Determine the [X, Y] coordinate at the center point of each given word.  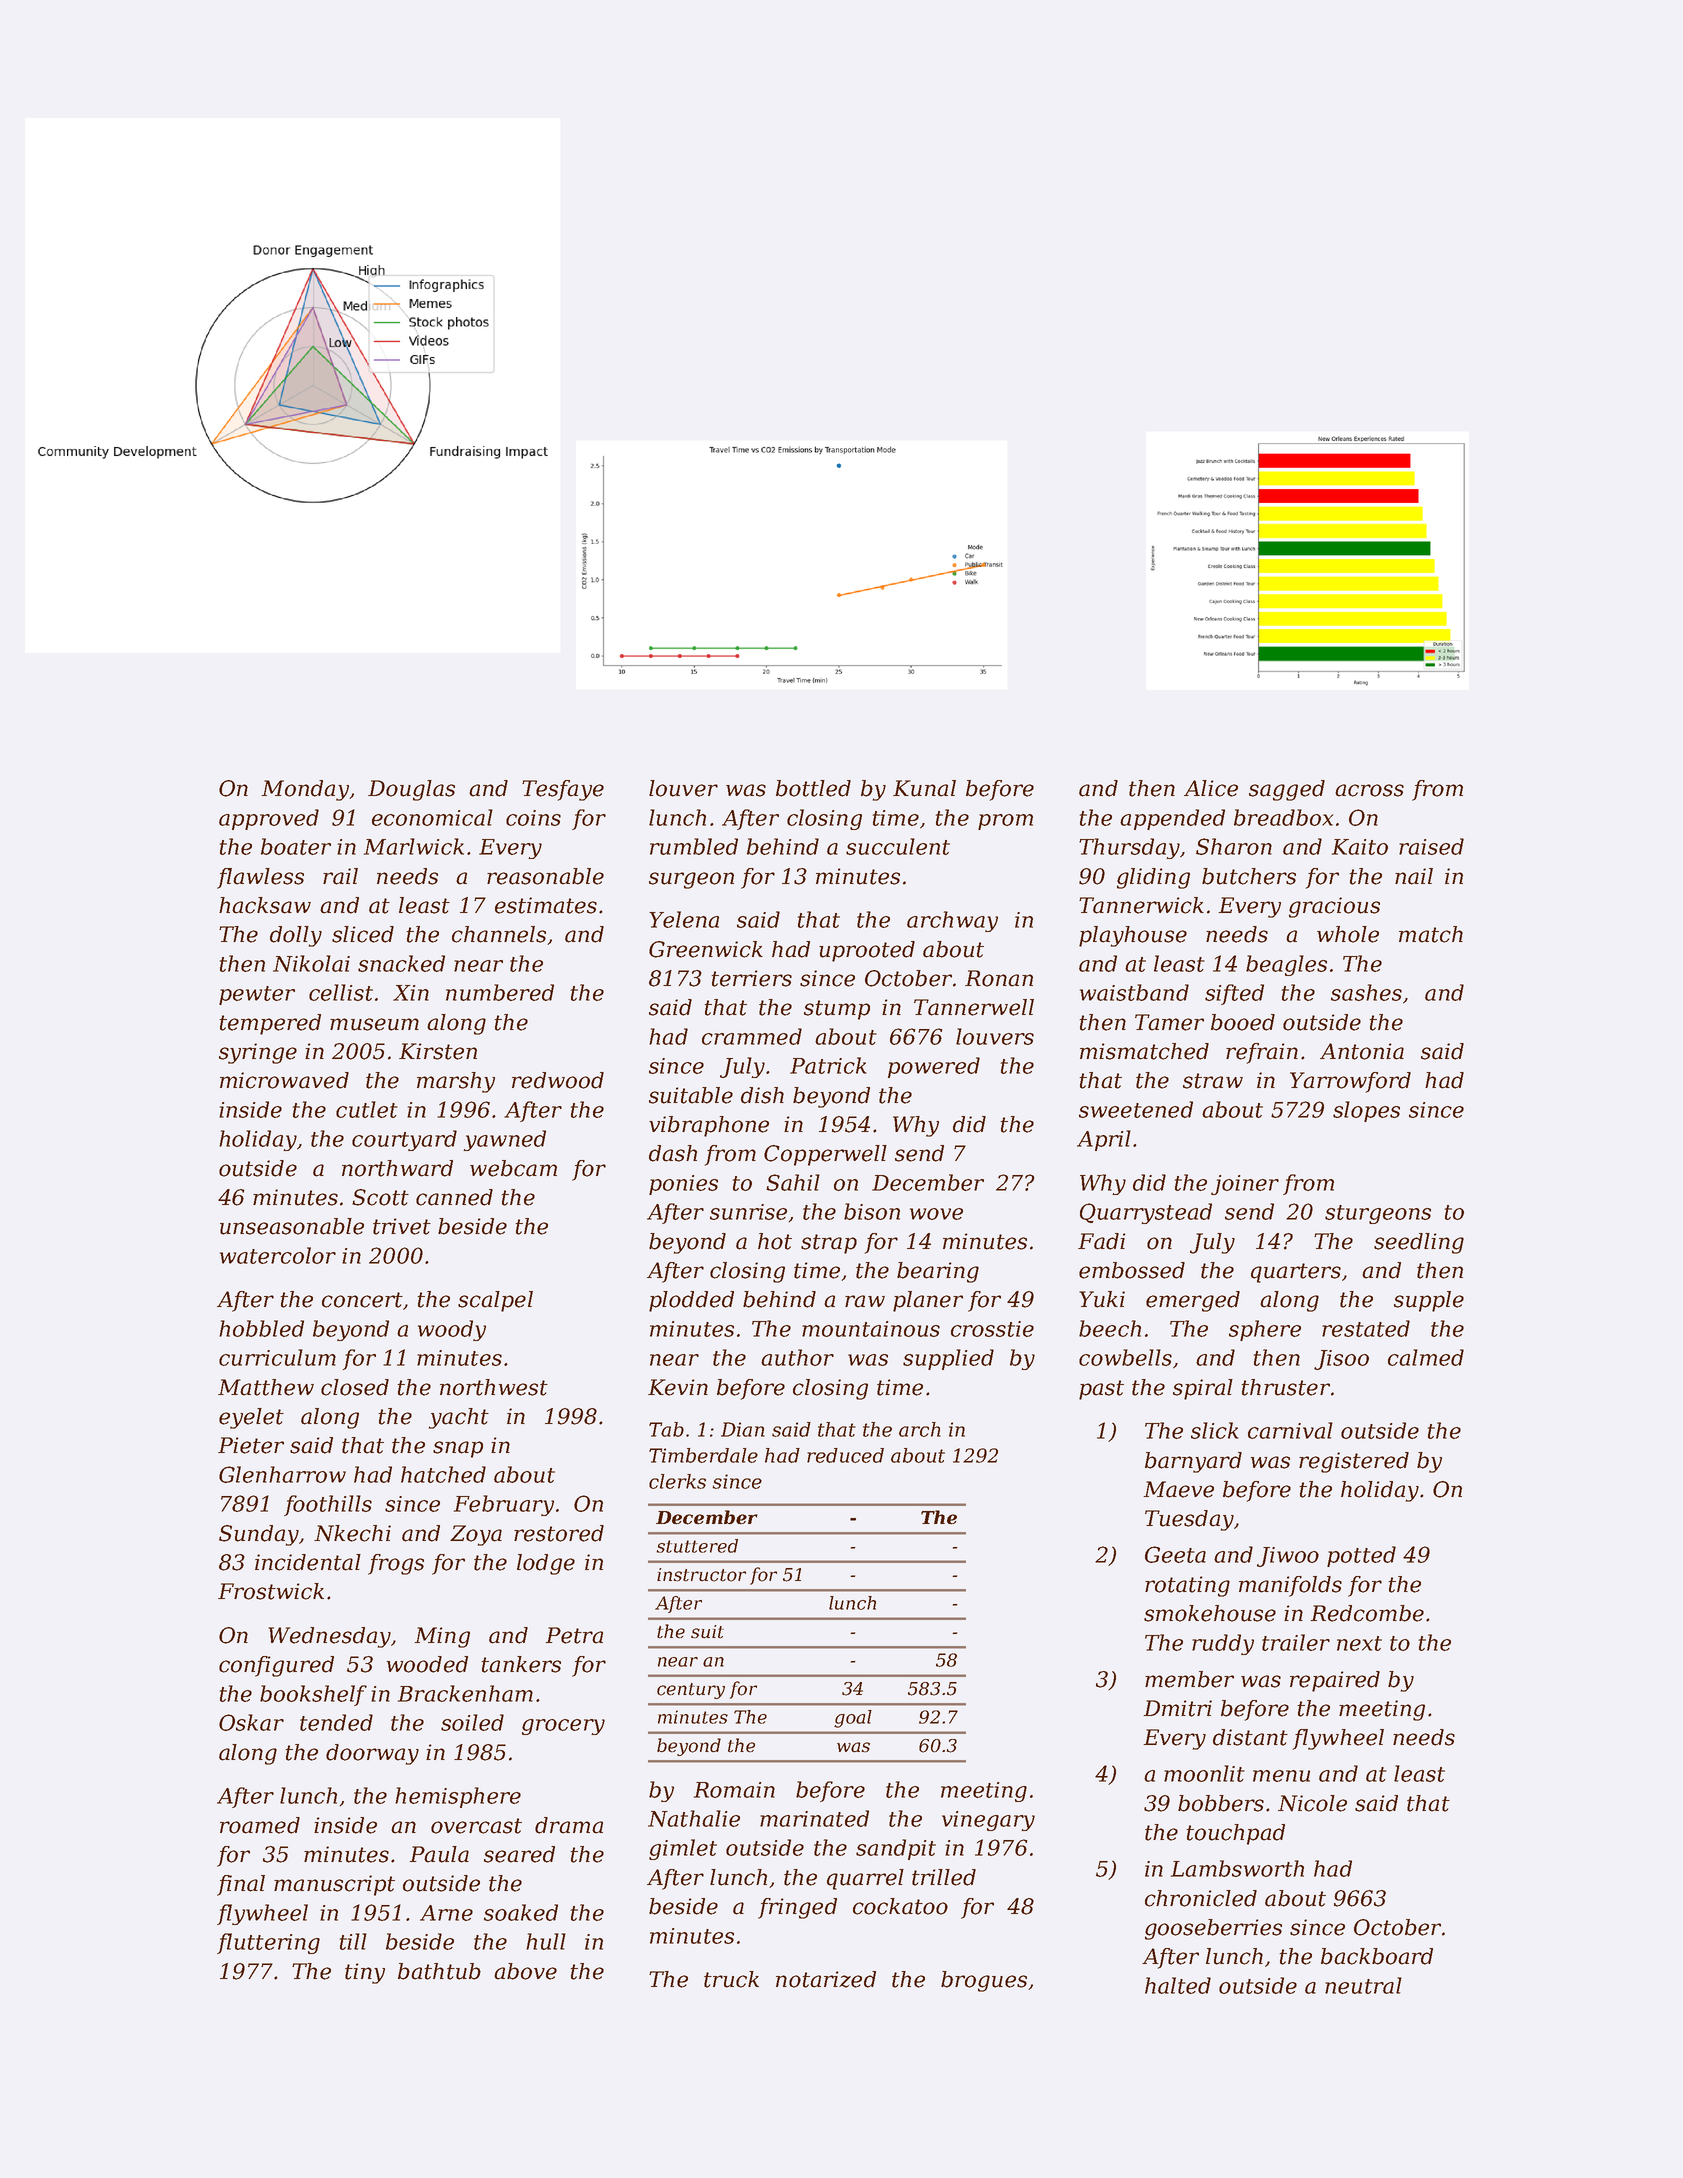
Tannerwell [974, 1007]
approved [269, 819]
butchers [1249, 876]
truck [731, 1979]
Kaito [1360, 847]
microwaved [284, 1080]
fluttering [268, 1943]
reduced [845, 1455]
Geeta [1175, 1554]
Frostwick [271, 1591]
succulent [898, 846]
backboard [1377, 1956]
